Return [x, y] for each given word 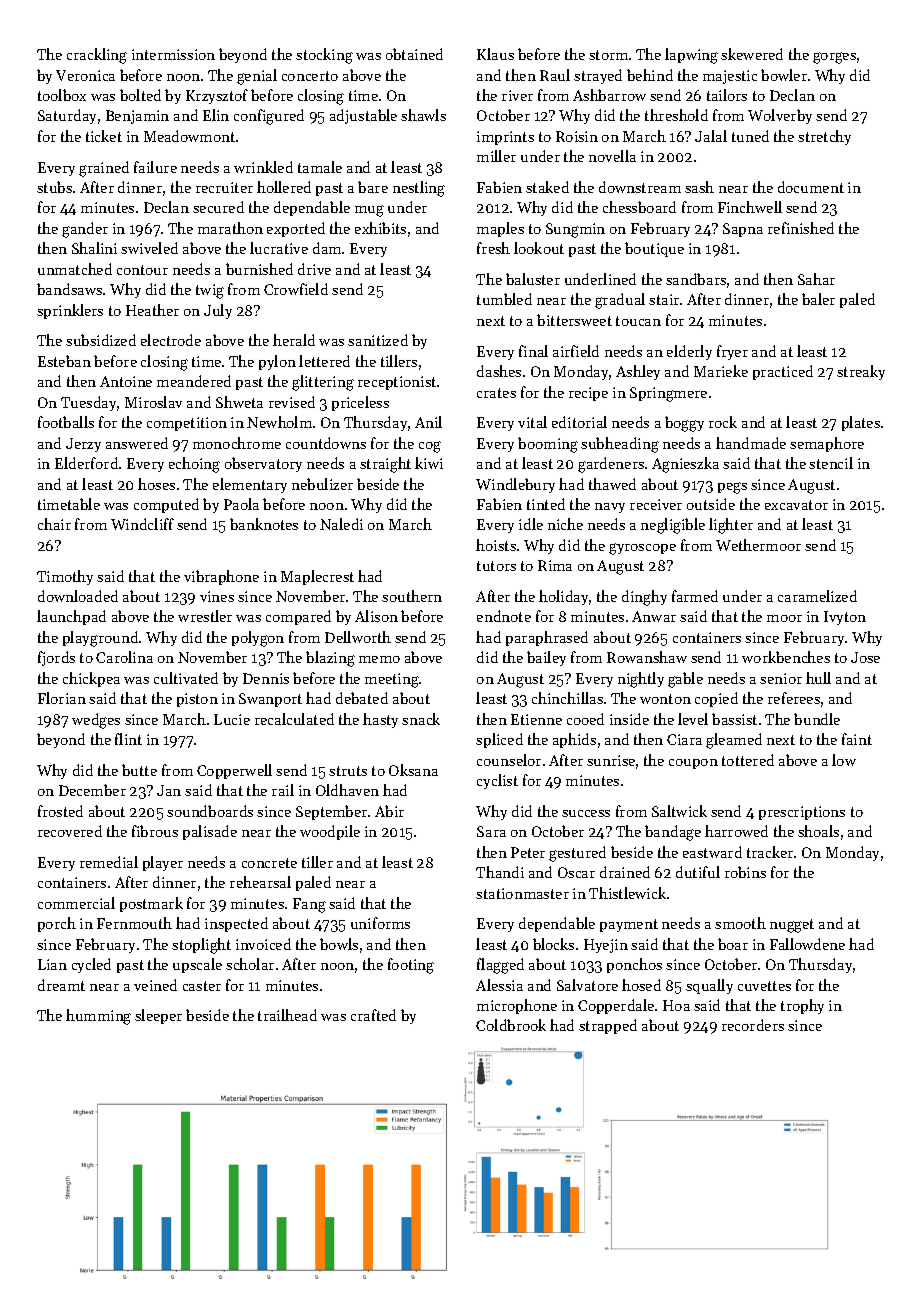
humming [98, 1017]
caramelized [817, 596]
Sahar [816, 279]
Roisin [577, 136]
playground [100, 639]
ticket [104, 136]
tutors [496, 566]
